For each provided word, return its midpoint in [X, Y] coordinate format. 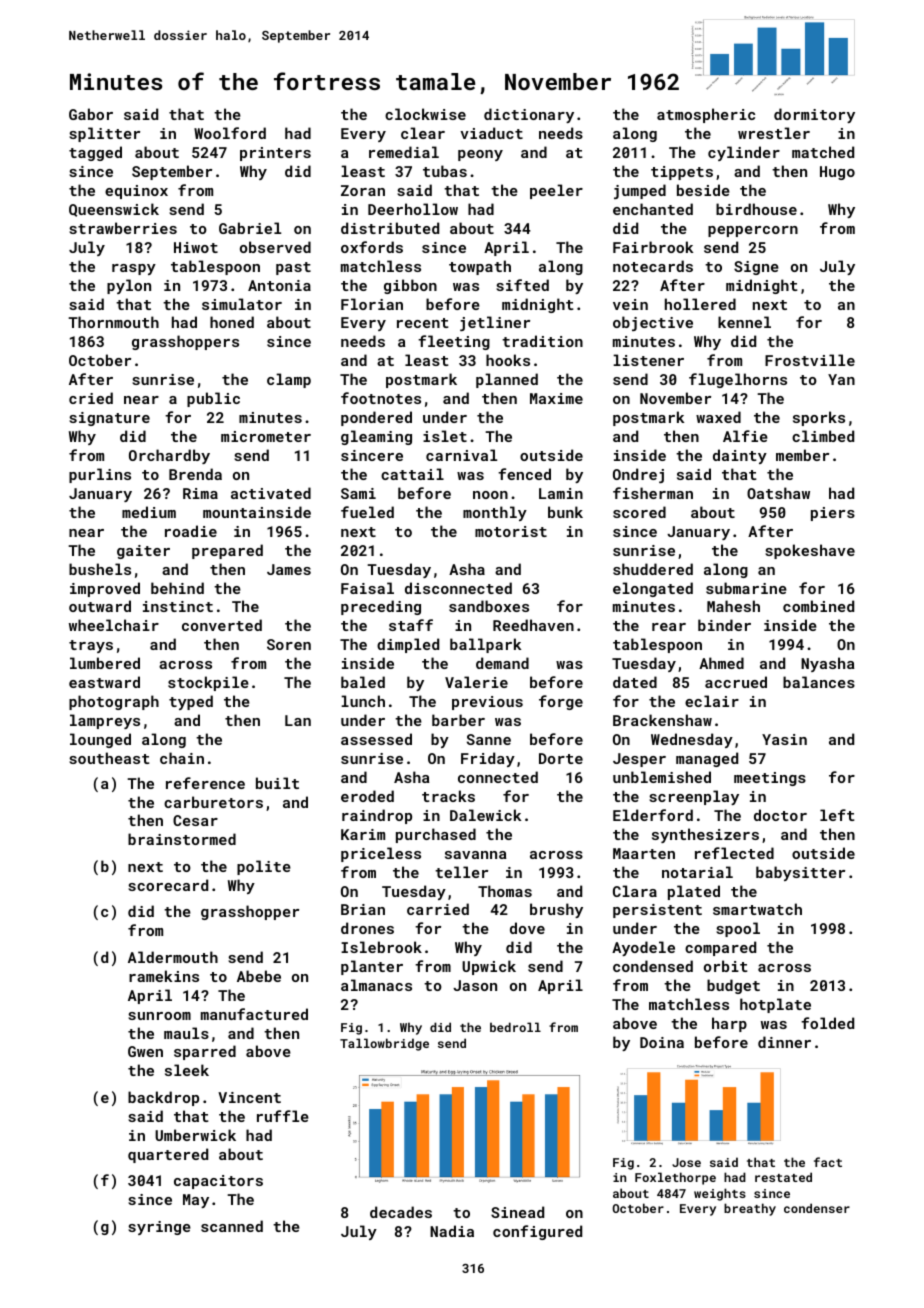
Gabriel [250, 228]
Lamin [561, 493]
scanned [232, 1226]
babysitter [800, 873]
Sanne [489, 739]
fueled [367, 512]
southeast [109, 758]
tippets [682, 173]
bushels [100, 569]
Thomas [505, 891]
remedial [404, 152]
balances [819, 682]
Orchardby [169, 456]
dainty [740, 456]
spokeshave [810, 551]
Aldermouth [173, 957]
